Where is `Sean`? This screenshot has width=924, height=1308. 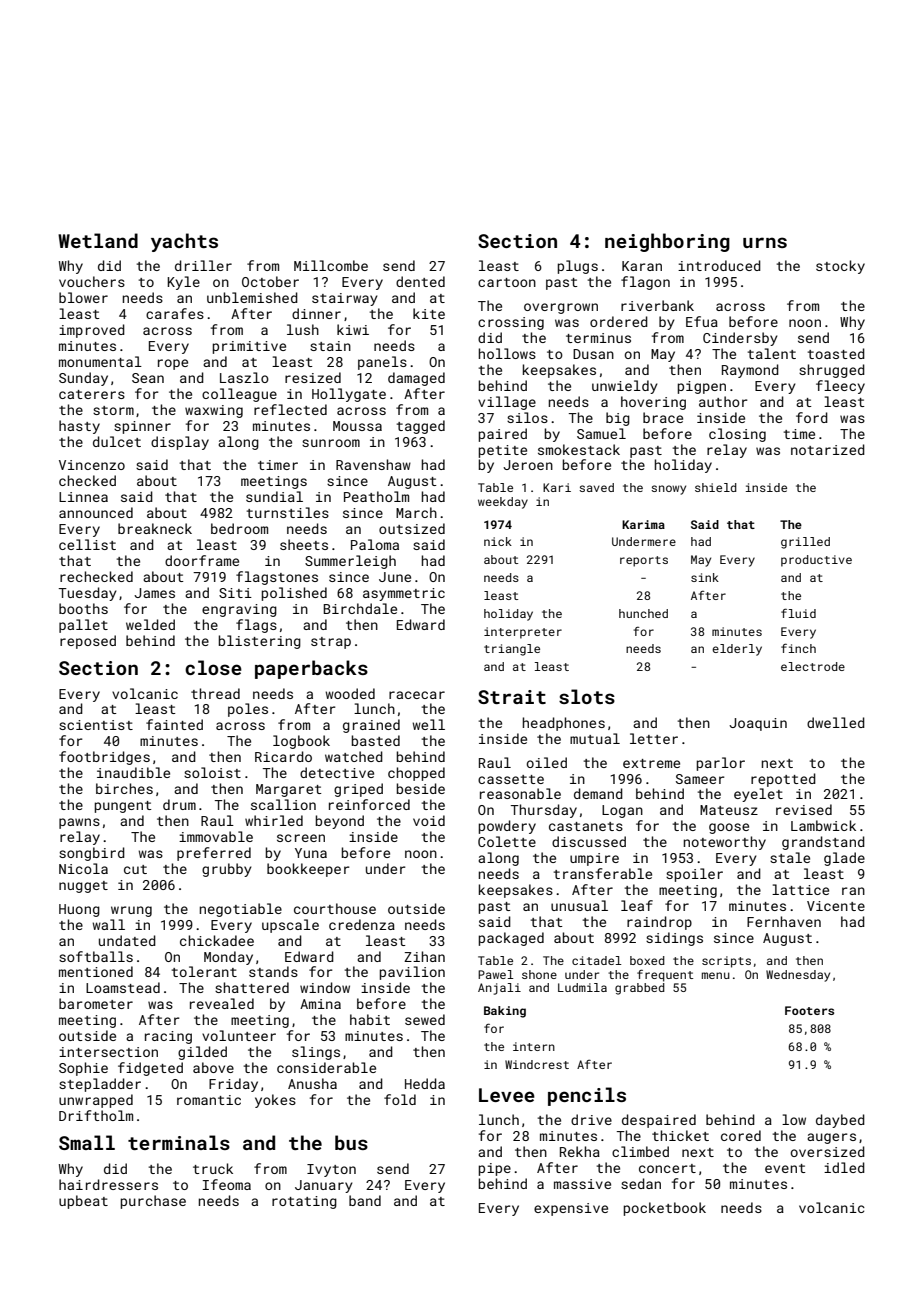
Sean is located at coordinates (148, 378).
